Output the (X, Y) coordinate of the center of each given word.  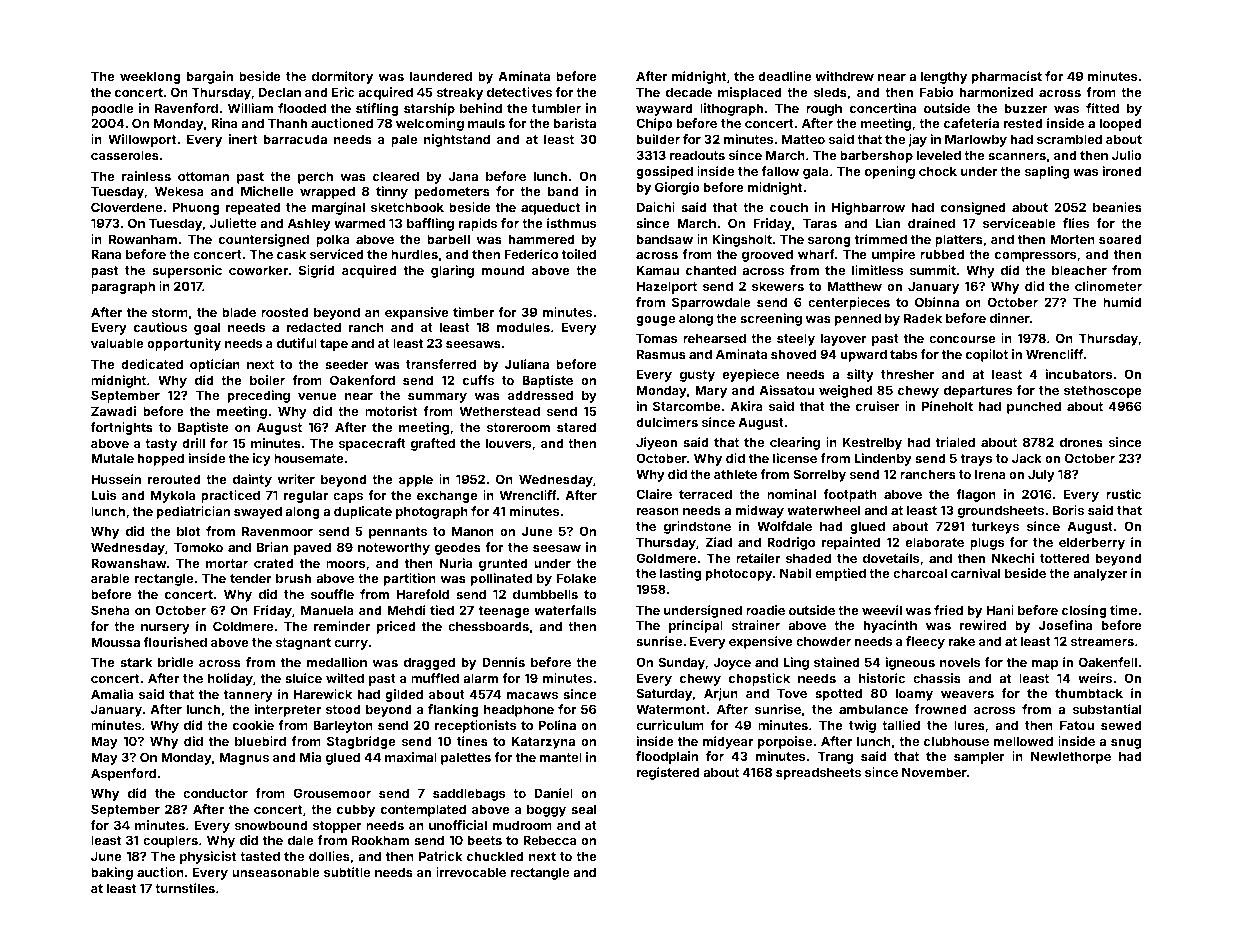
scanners (1017, 156)
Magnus (244, 758)
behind (481, 108)
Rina (224, 123)
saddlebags (469, 794)
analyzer (1100, 574)
